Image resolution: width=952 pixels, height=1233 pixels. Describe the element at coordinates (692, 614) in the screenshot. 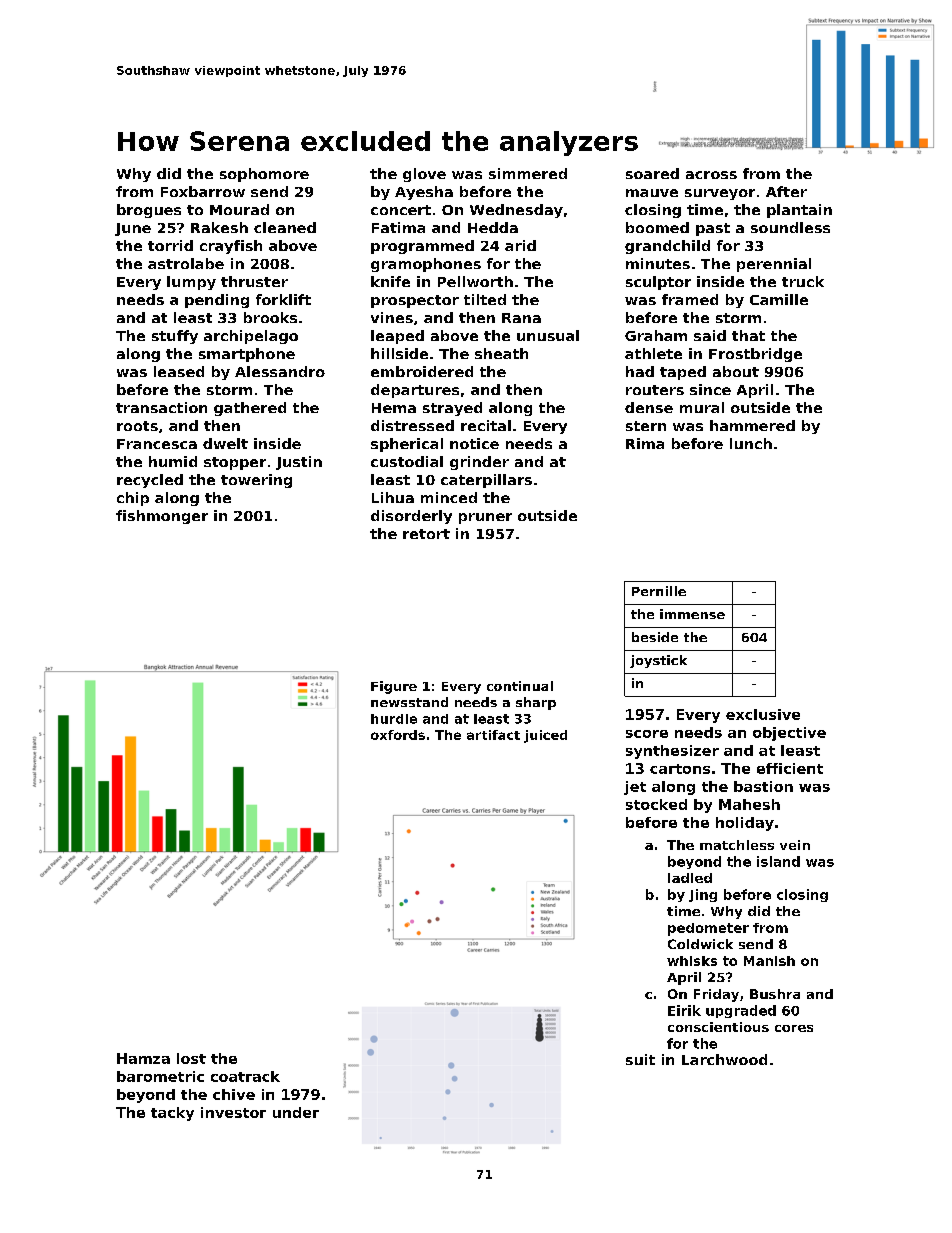

I see `immense` at that location.
